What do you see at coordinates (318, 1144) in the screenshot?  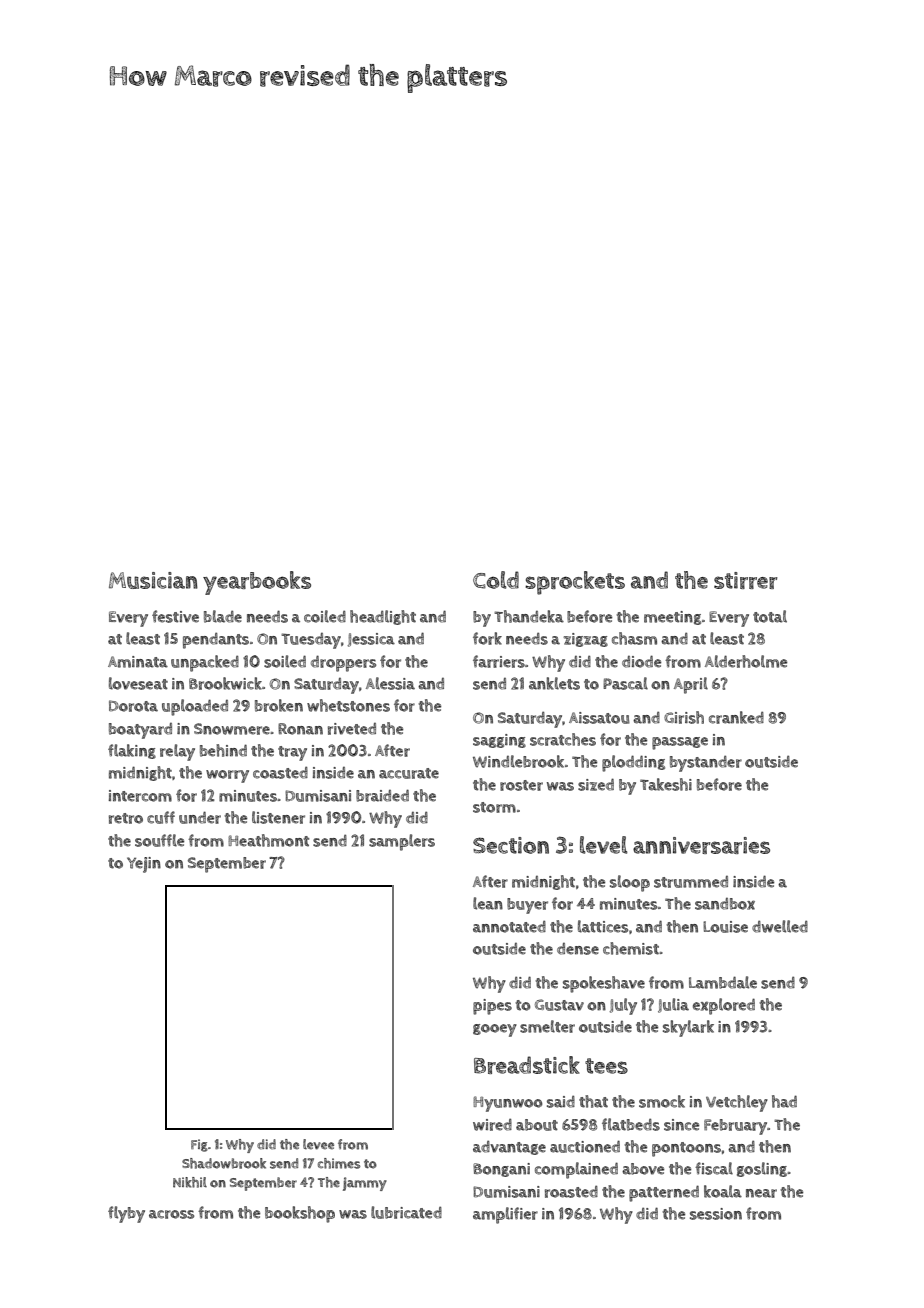 I see `levee` at bounding box center [318, 1144].
